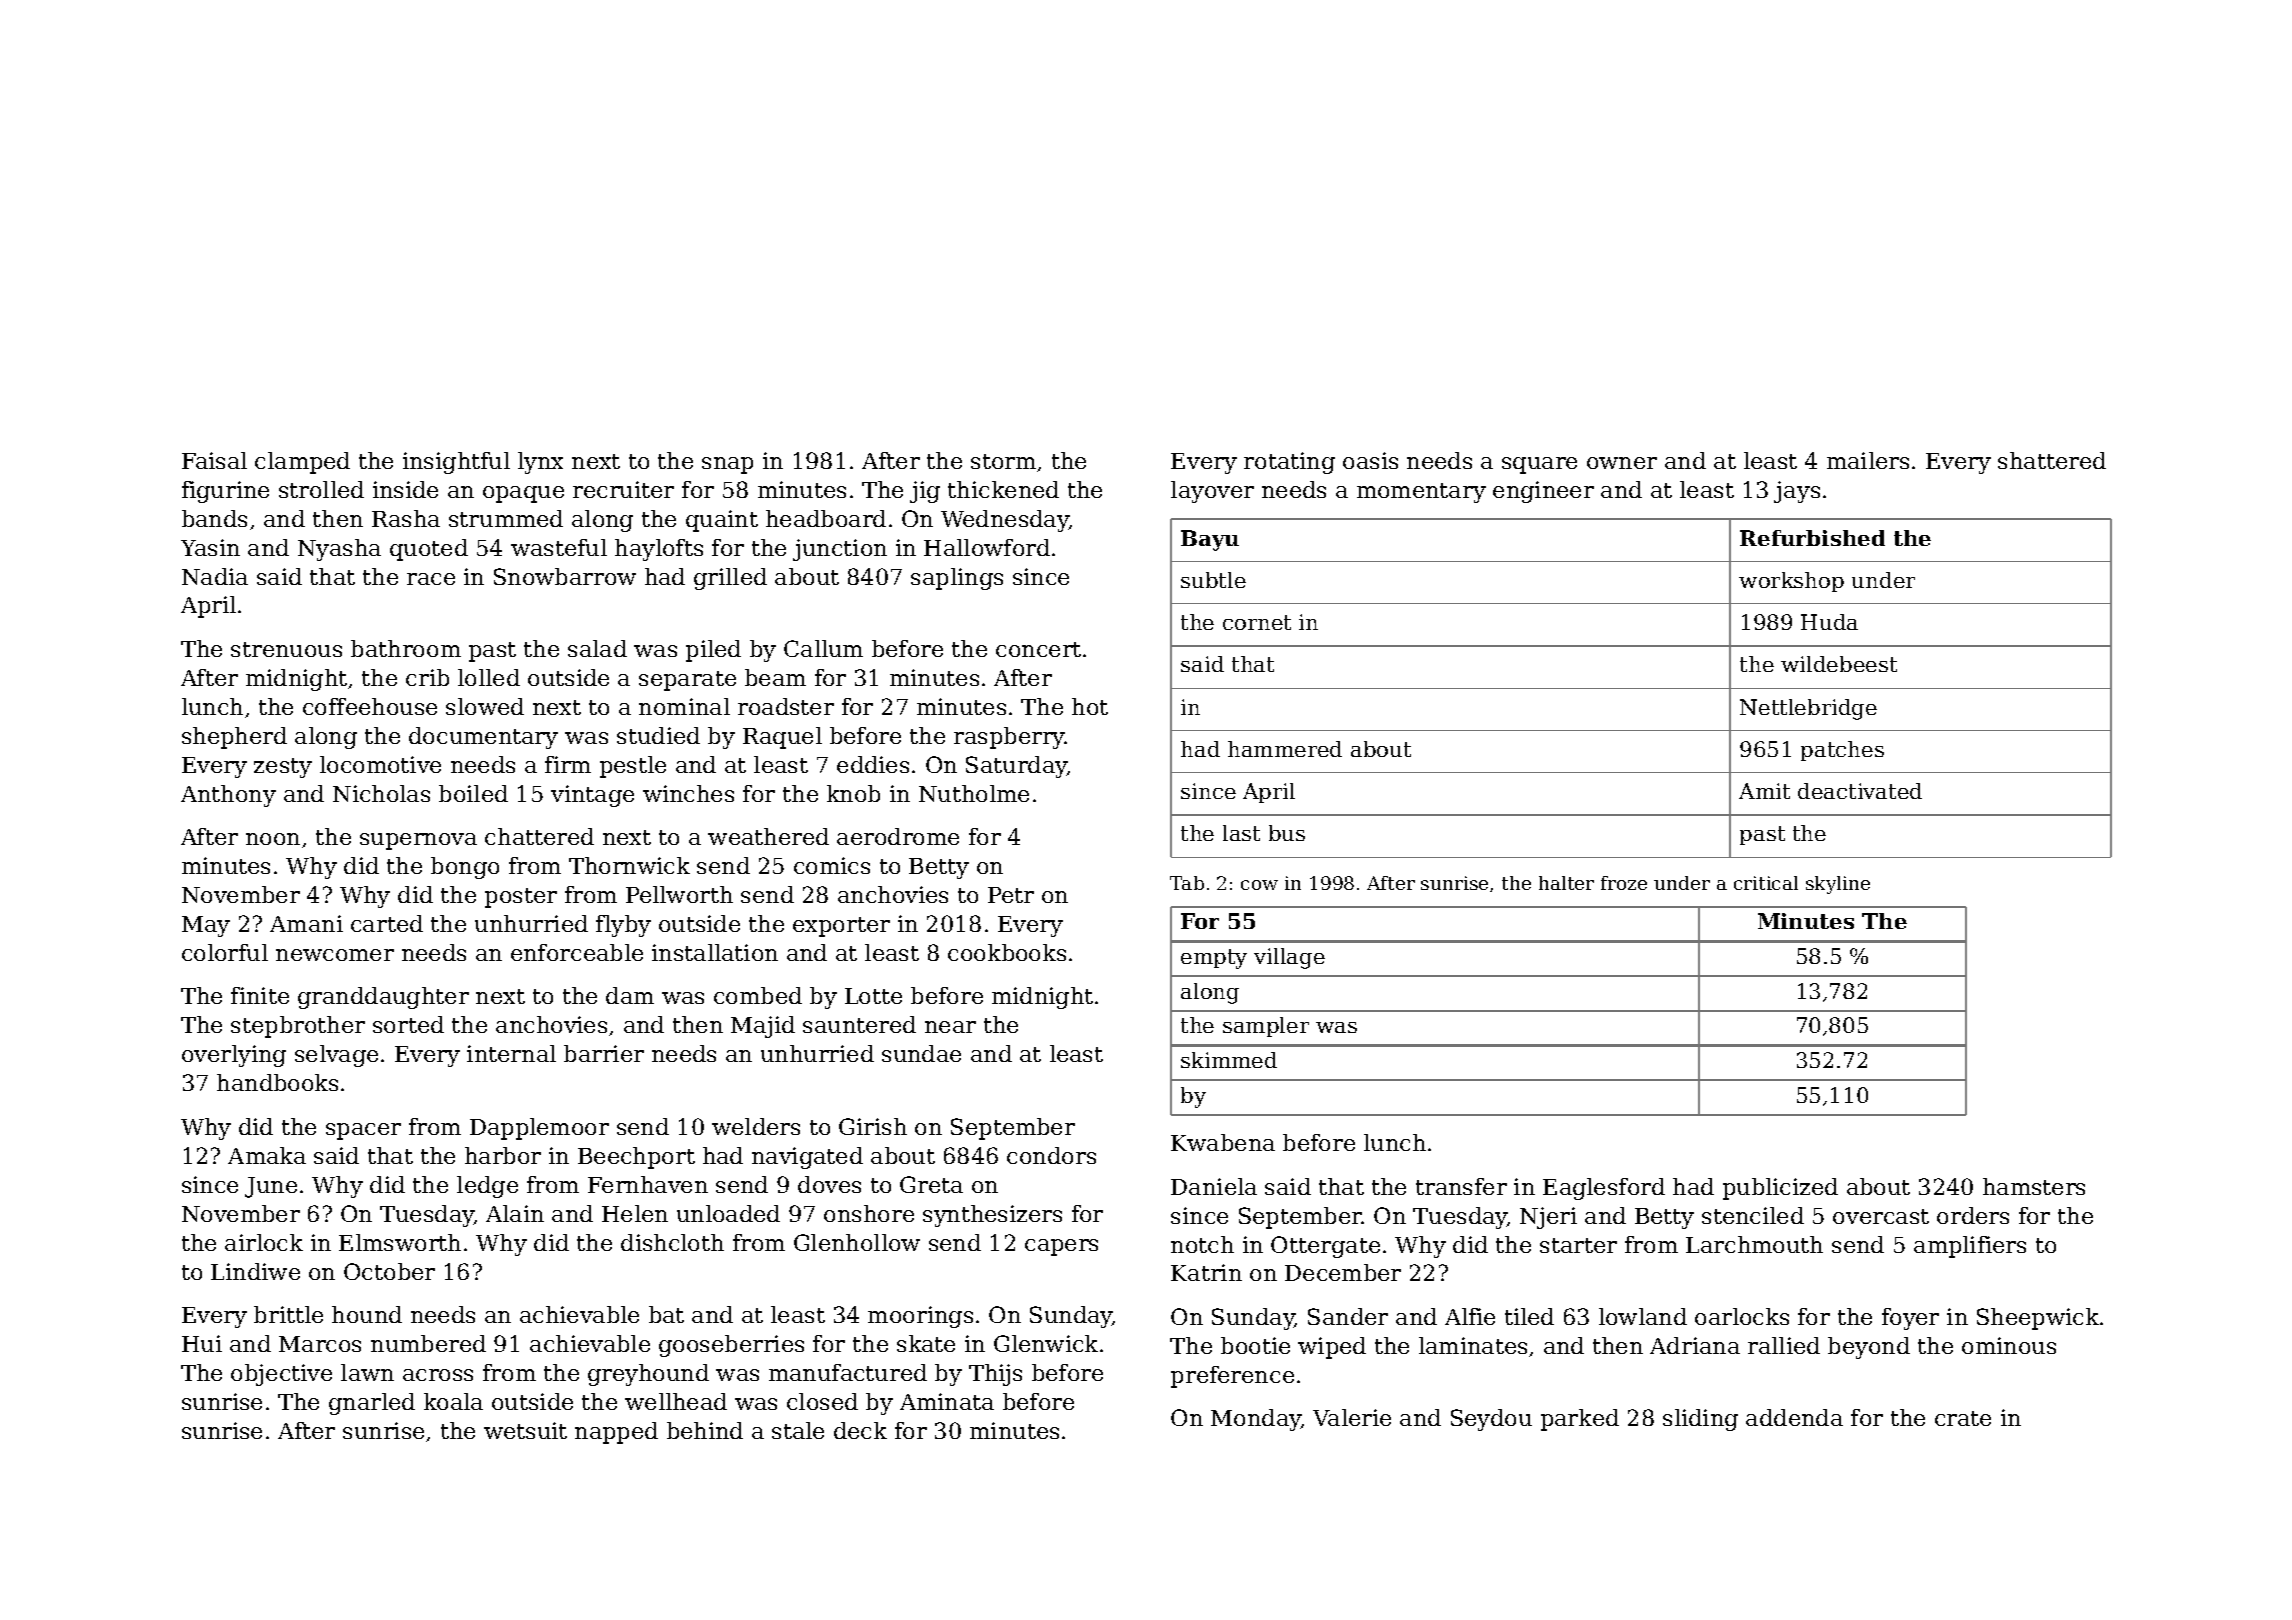 This screenshot has width=2292, height=1620. What do you see at coordinates (1963, 1418) in the screenshot?
I see `crate` at bounding box center [1963, 1418].
